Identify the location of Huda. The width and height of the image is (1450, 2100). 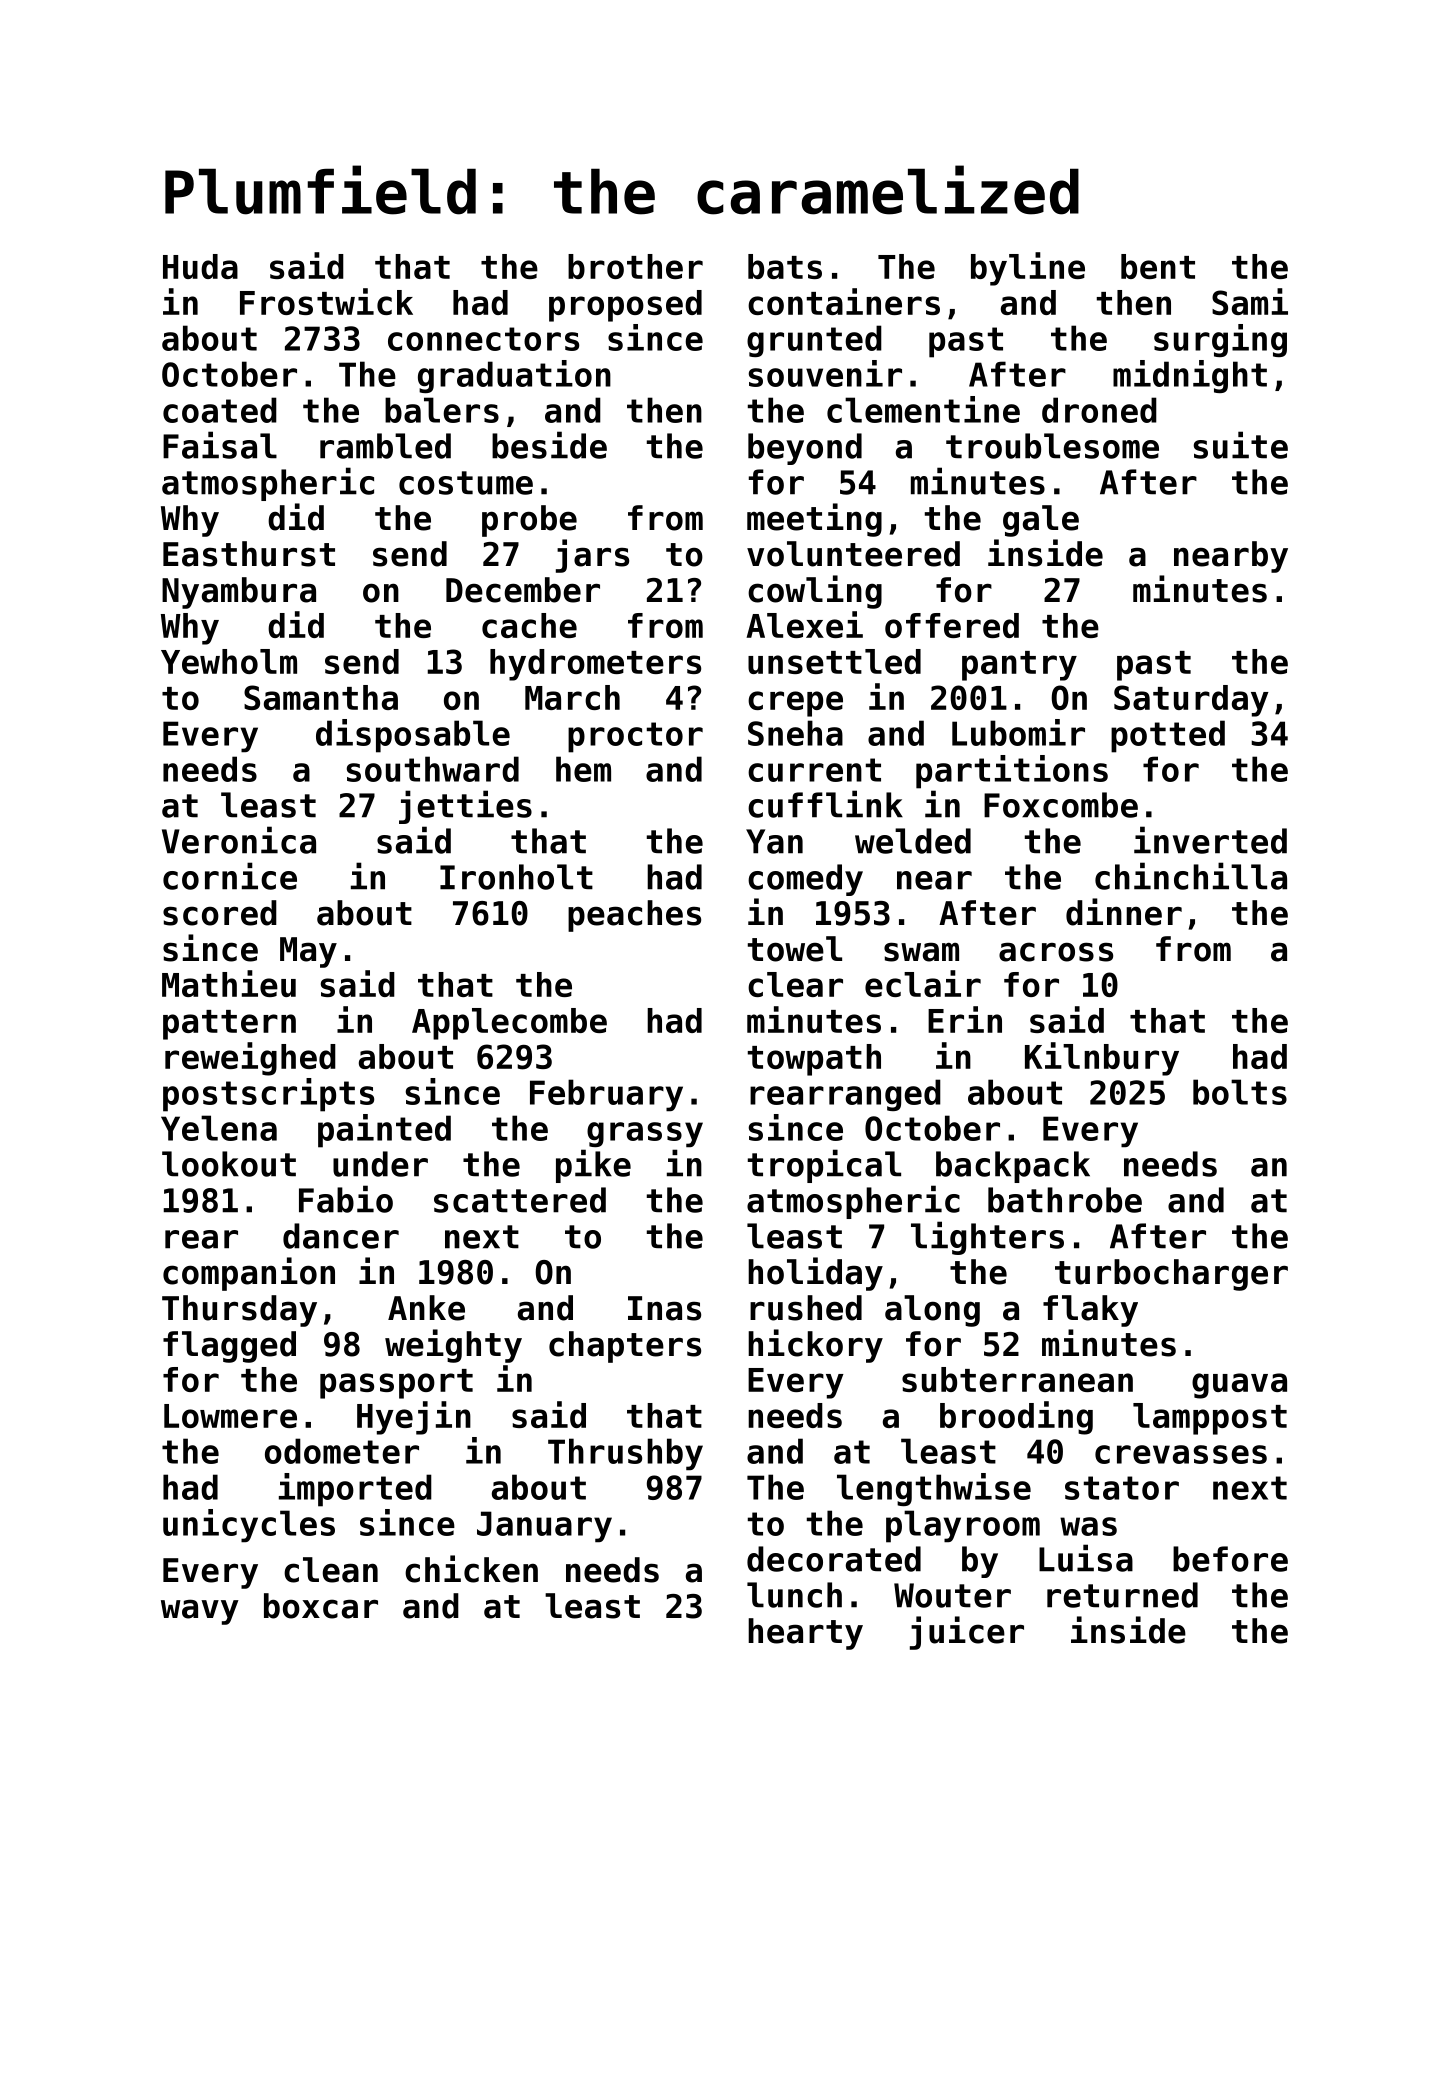
(200, 266).
